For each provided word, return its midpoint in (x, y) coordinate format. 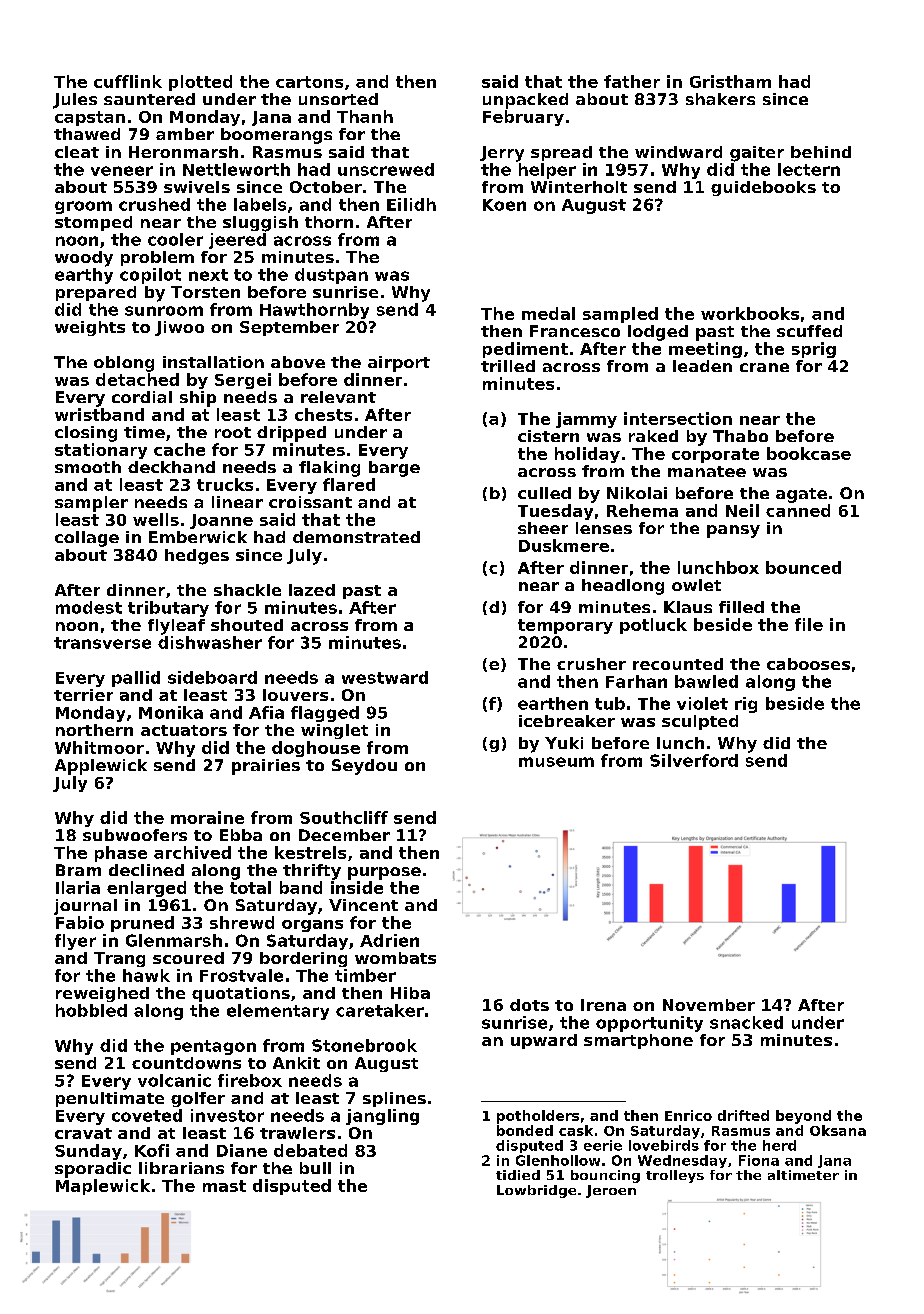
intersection (678, 418)
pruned (142, 924)
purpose (384, 873)
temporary (565, 626)
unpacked (525, 101)
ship (198, 399)
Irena (603, 1005)
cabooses (808, 664)
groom (83, 207)
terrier (83, 695)
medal (548, 313)
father (632, 81)
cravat (83, 1133)
